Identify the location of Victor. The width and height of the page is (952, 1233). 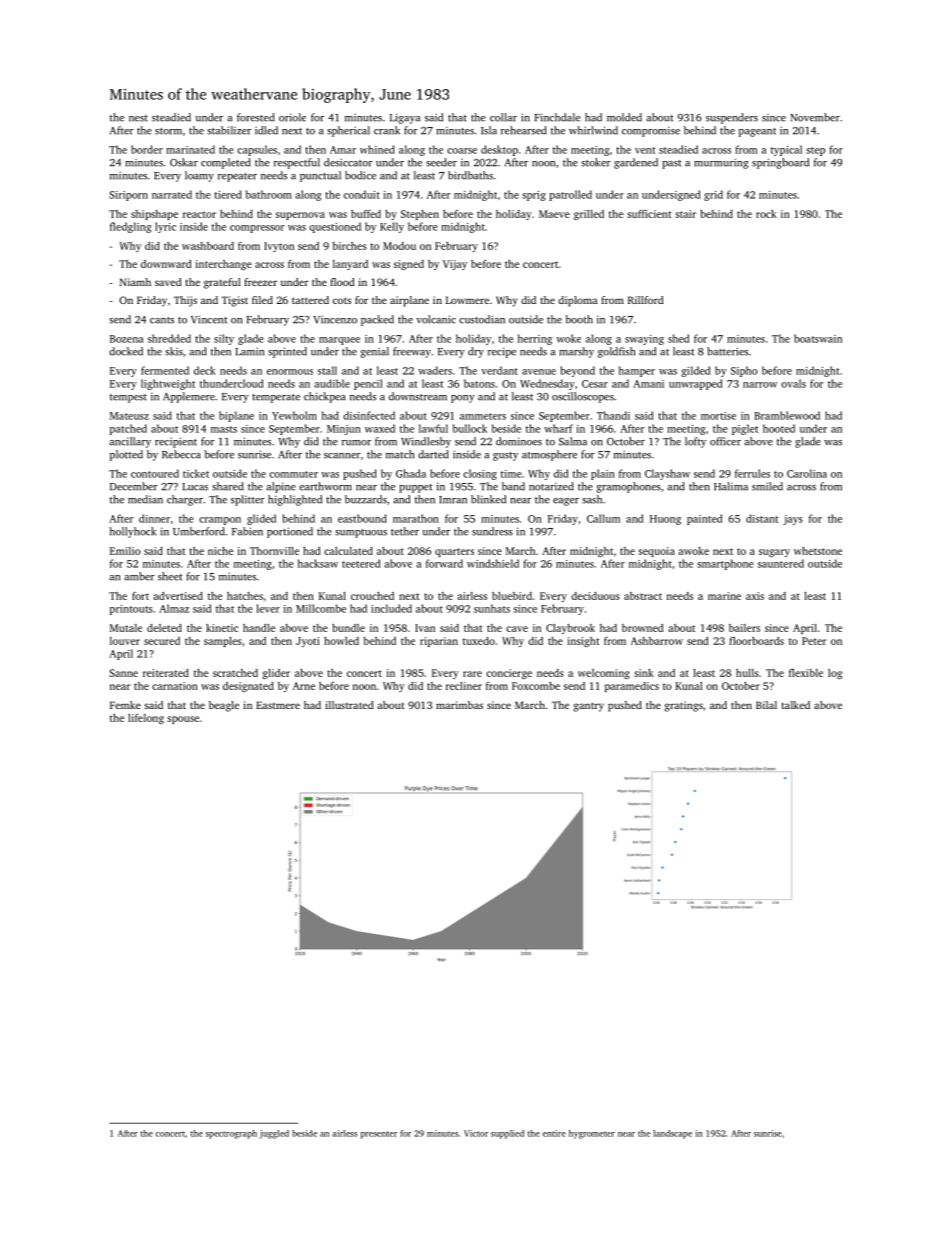
(476, 1133).
